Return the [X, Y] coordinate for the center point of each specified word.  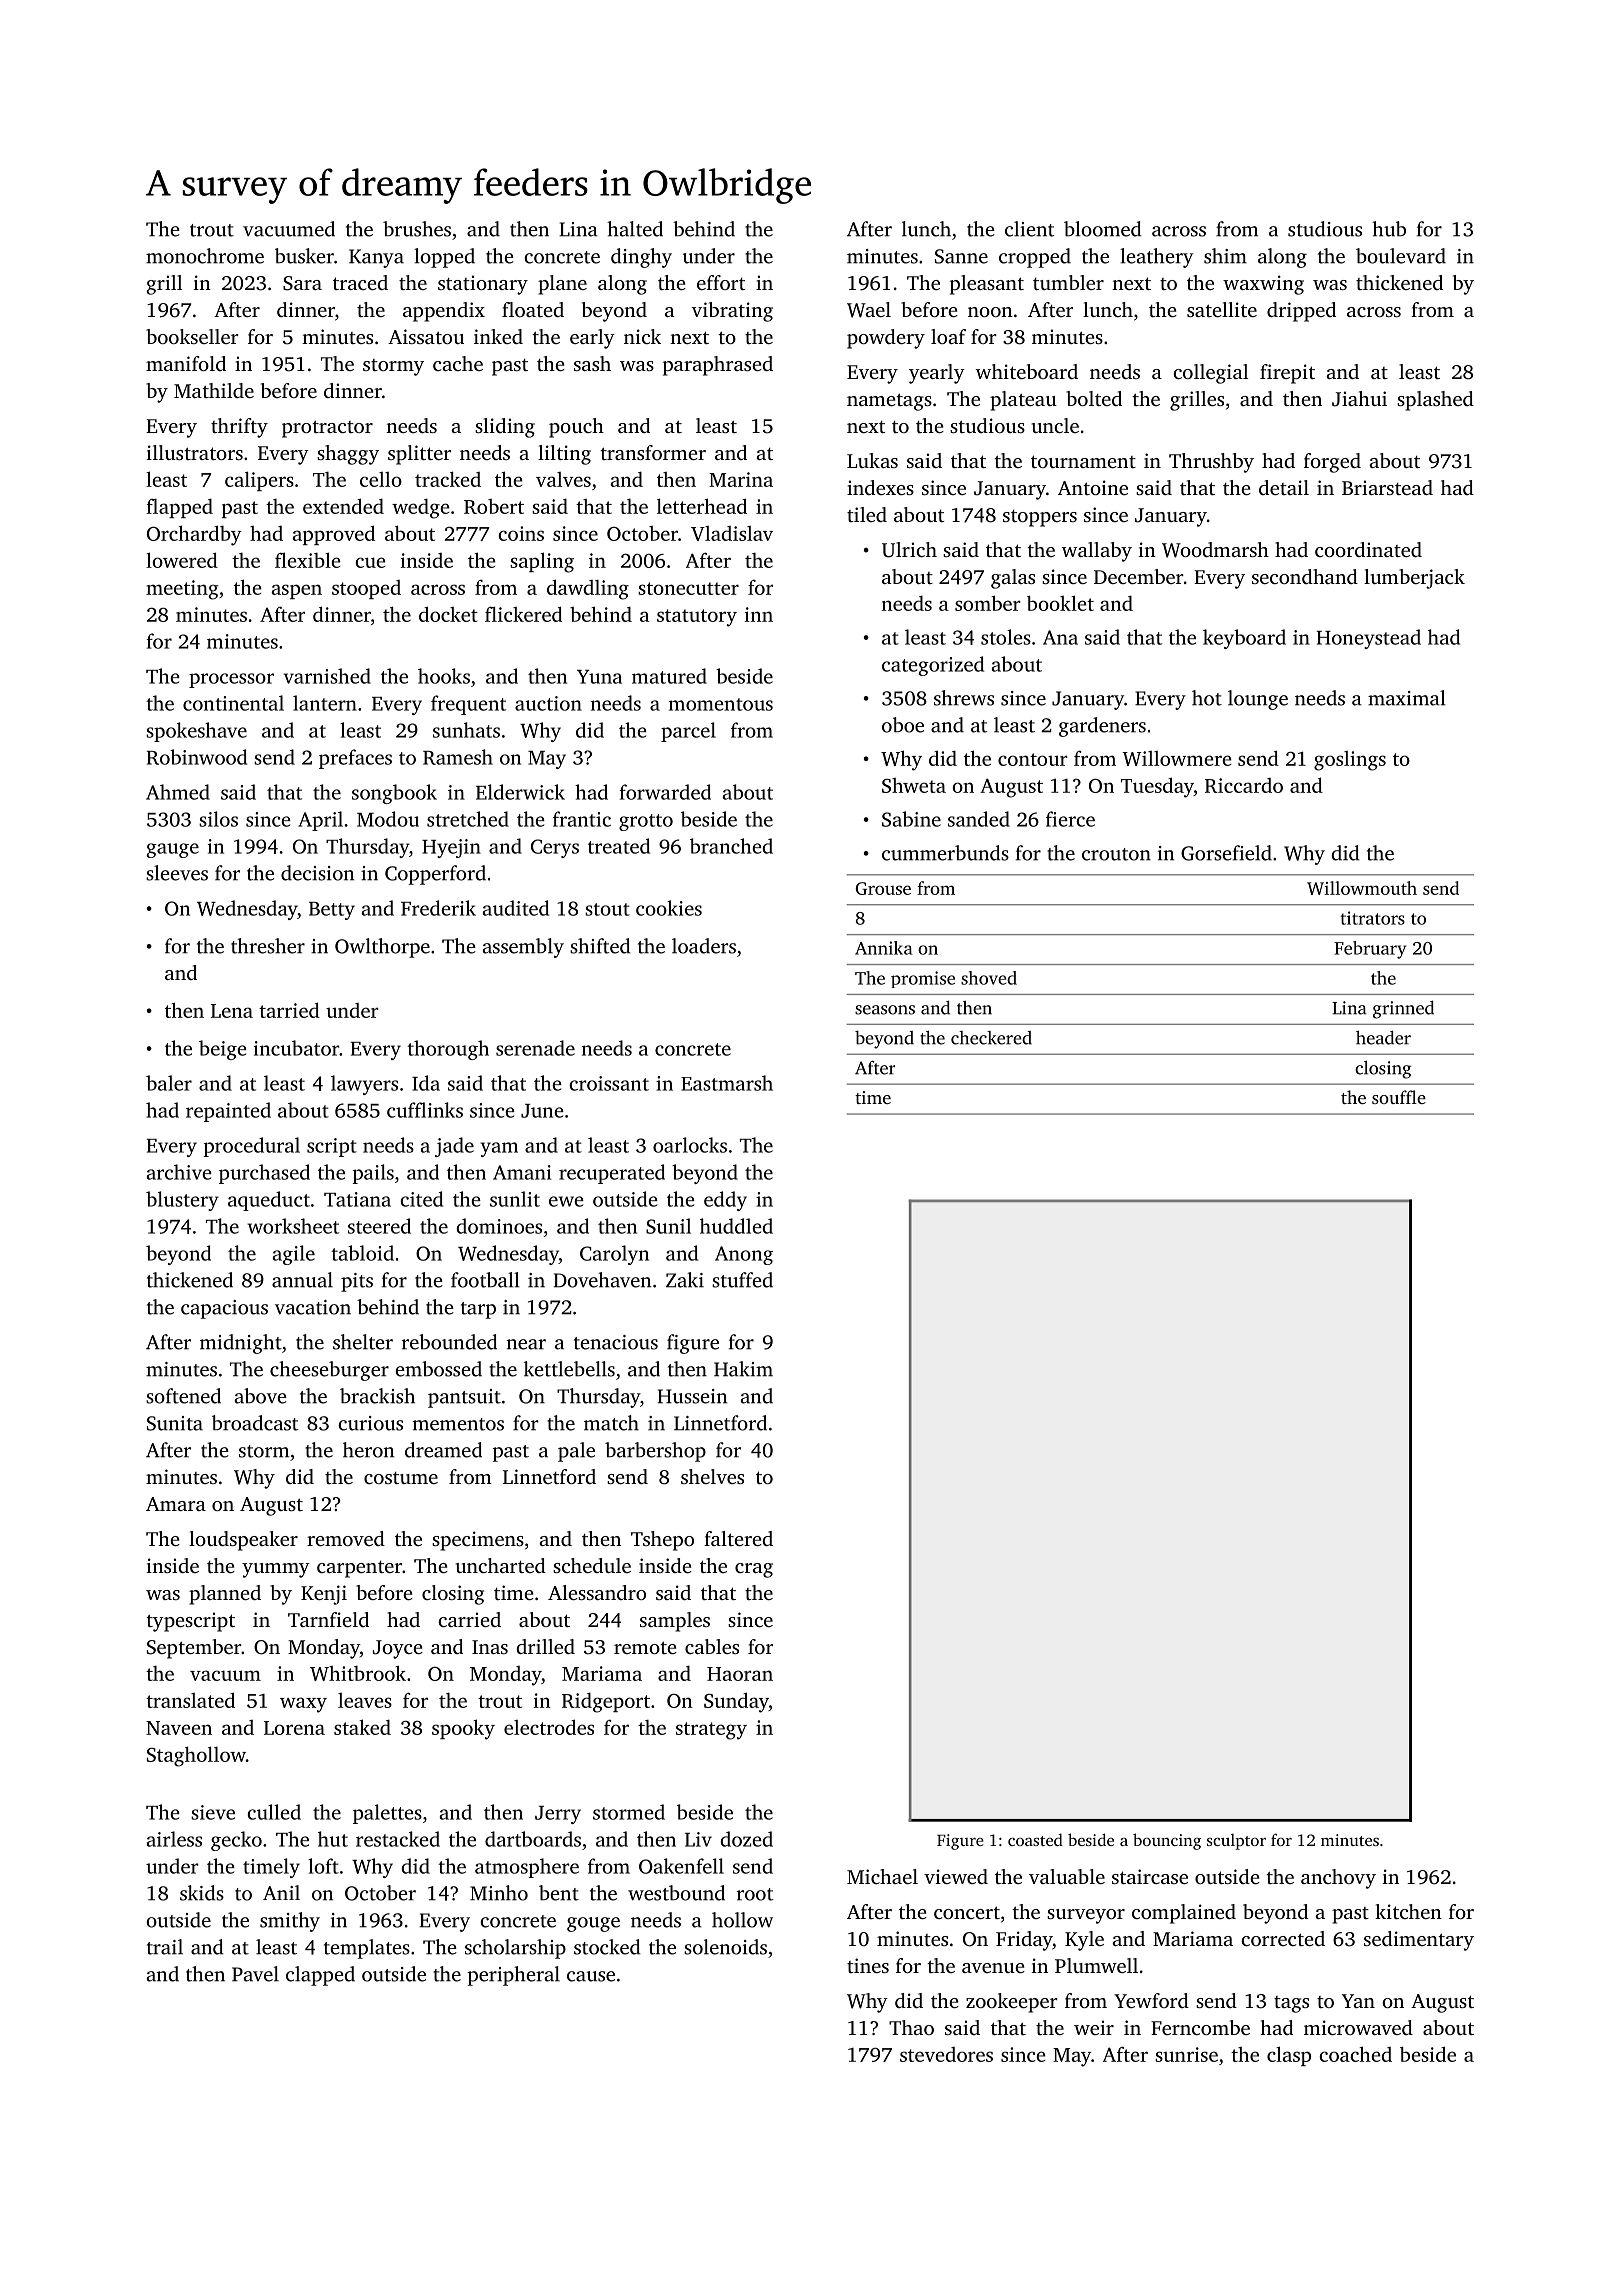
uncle [1055, 425]
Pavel [255, 1974]
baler [169, 1083]
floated [533, 309]
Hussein [692, 1396]
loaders [704, 946]
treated [619, 846]
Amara [176, 1504]
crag [754, 1570]
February [1370, 950]
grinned [1403, 1010]
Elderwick [520, 792]
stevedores [946, 2054]
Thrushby [1211, 463]
